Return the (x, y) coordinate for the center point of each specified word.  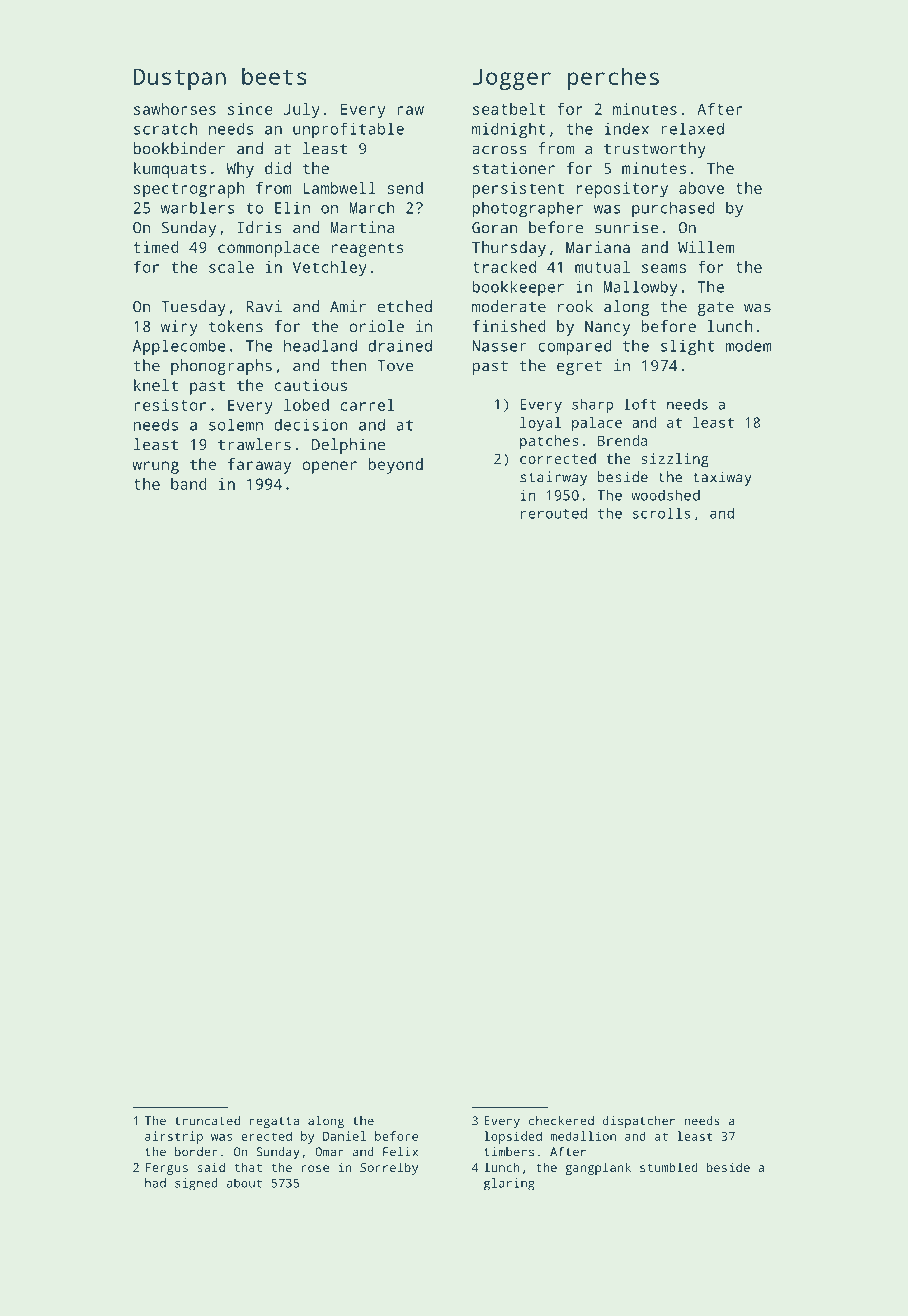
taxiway (722, 478)
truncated (207, 1121)
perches (613, 78)
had (155, 1183)
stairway (553, 478)
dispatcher (639, 1122)
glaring (509, 1184)
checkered (561, 1121)
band (189, 484)
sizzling (675, 460)
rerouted (554, 513)
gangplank (598, 1168)
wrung (155, 467)
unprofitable (348, 130)
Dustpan (180, 79)
